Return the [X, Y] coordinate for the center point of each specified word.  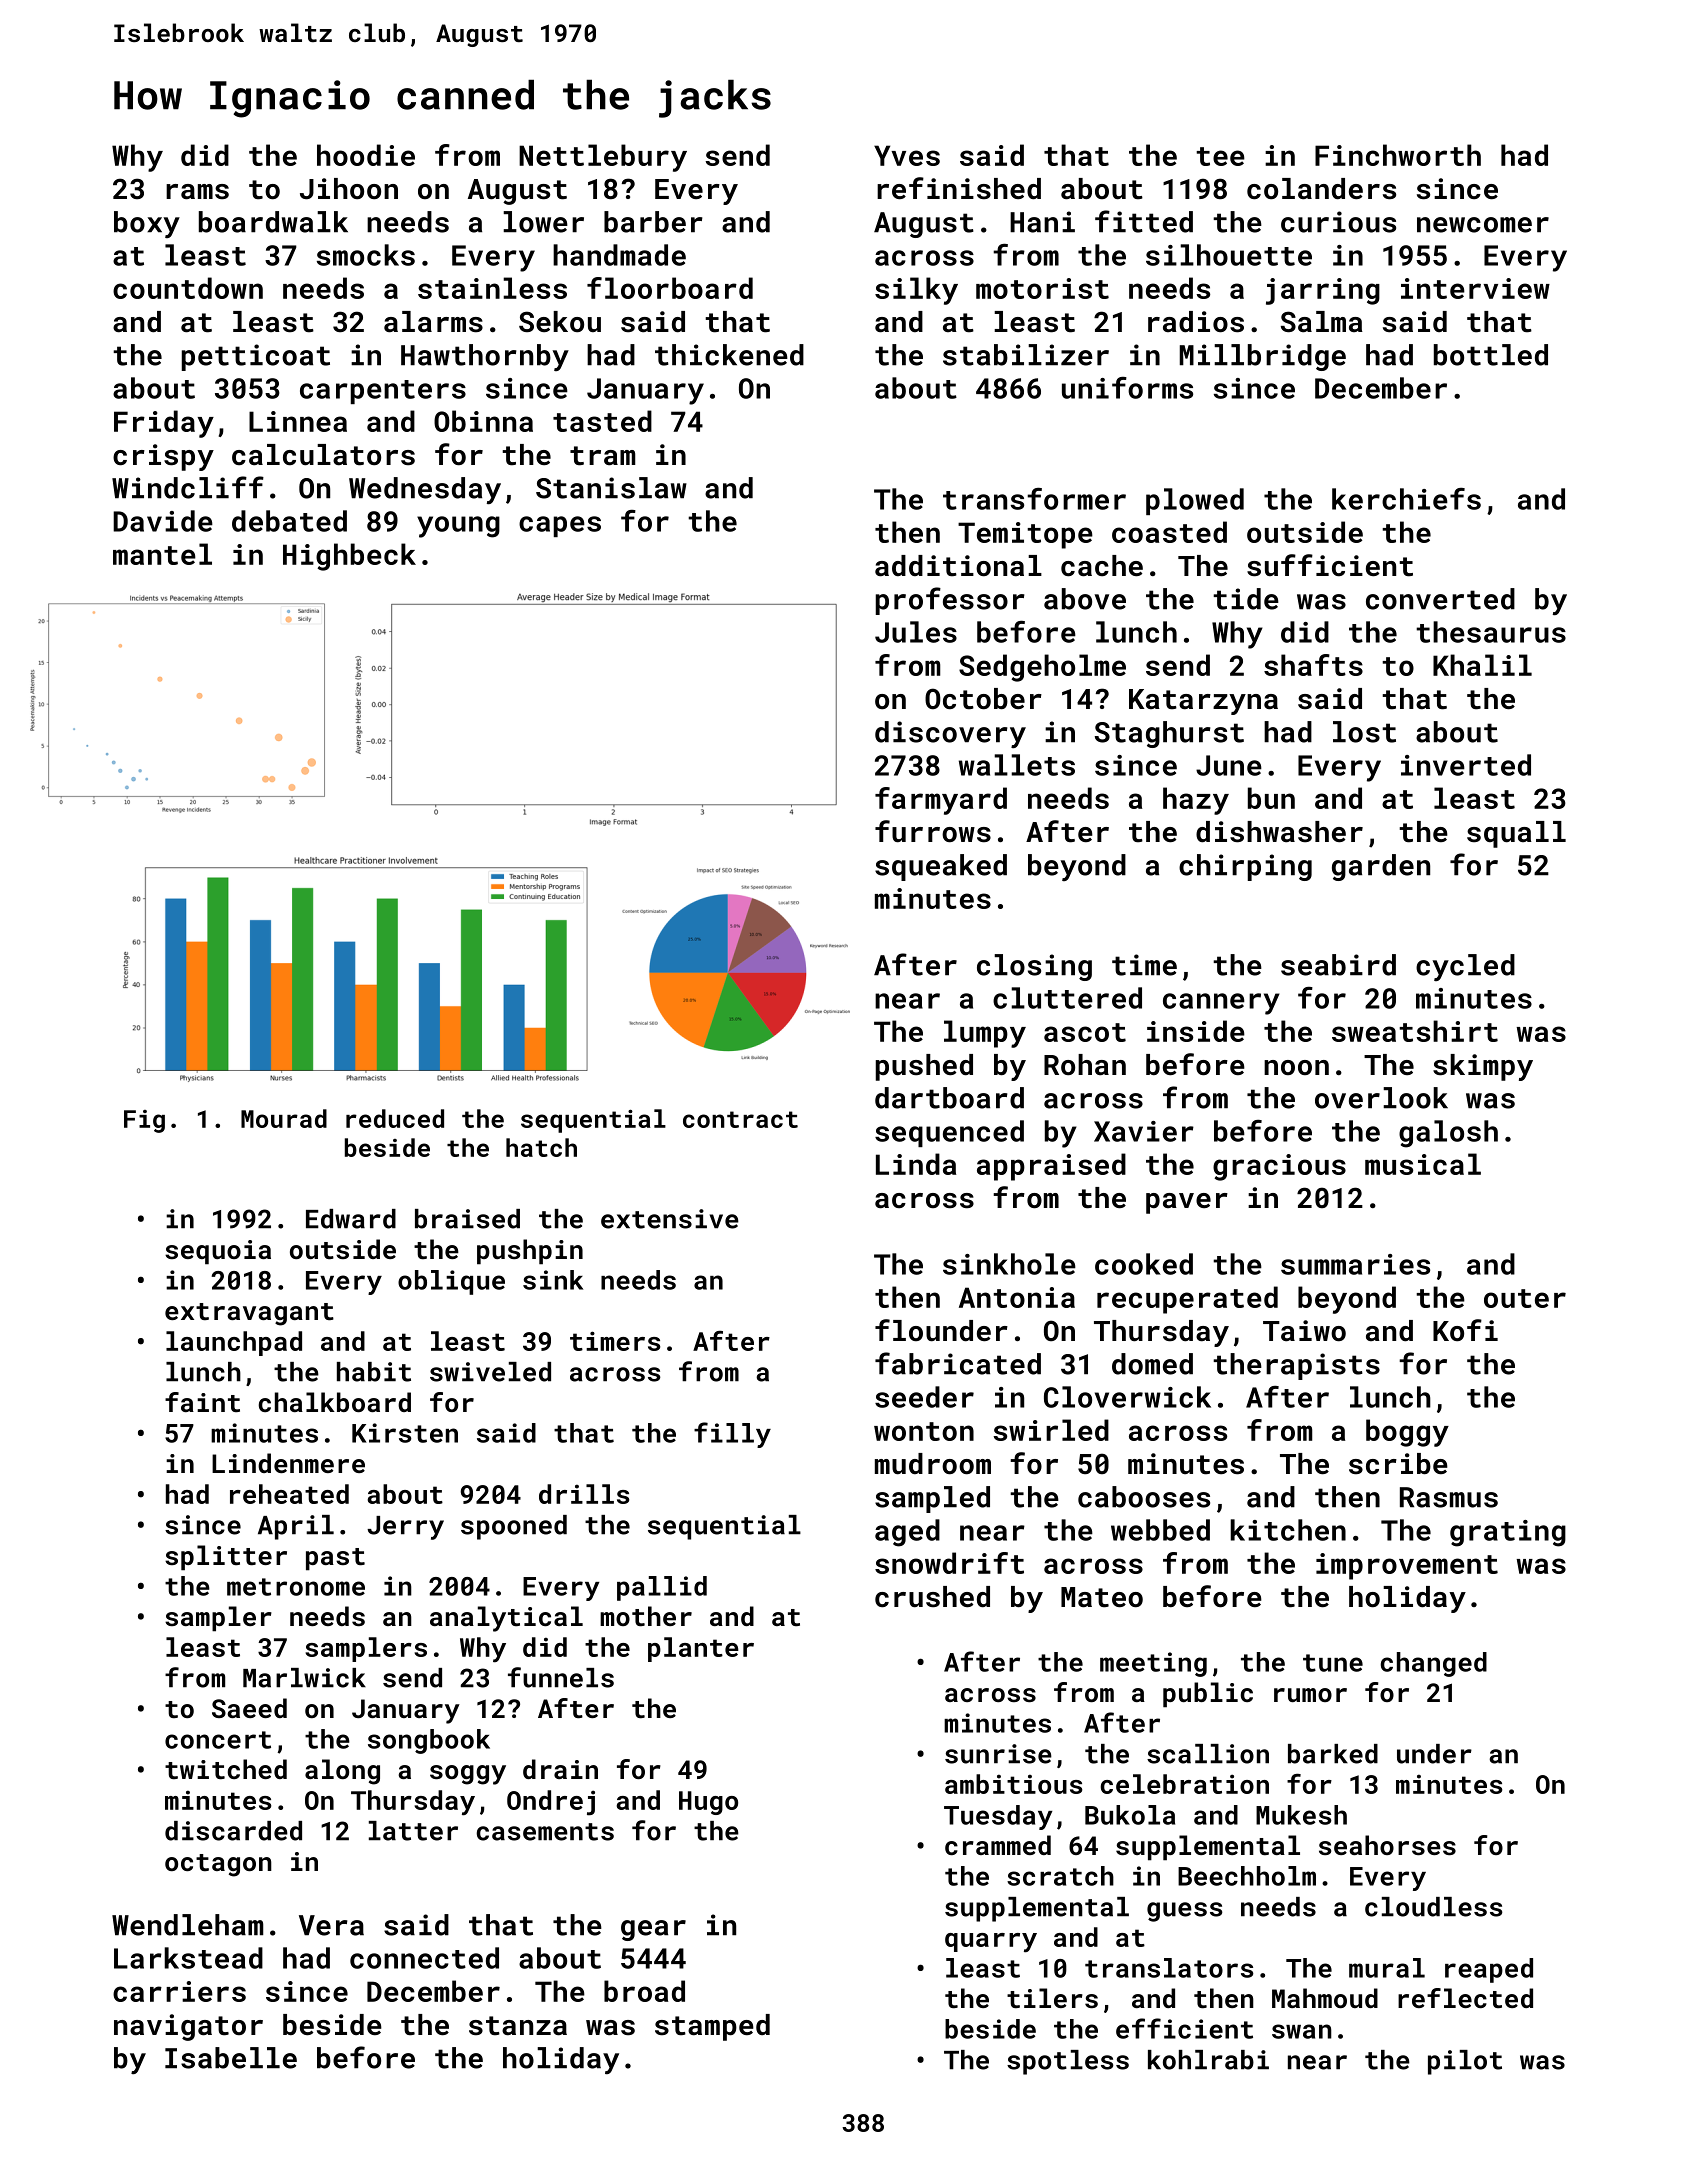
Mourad [284, 1118]
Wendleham [187, 1925]
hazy [1196, 801]
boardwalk [273, 222]
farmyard [941, 801]
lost [1364, 732]
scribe [1398, 1464]
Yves [907, 155]
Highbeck [349, 557]
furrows [933, 831]
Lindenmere [288, 1463]
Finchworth [1398, 155]
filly [732, 1435]
